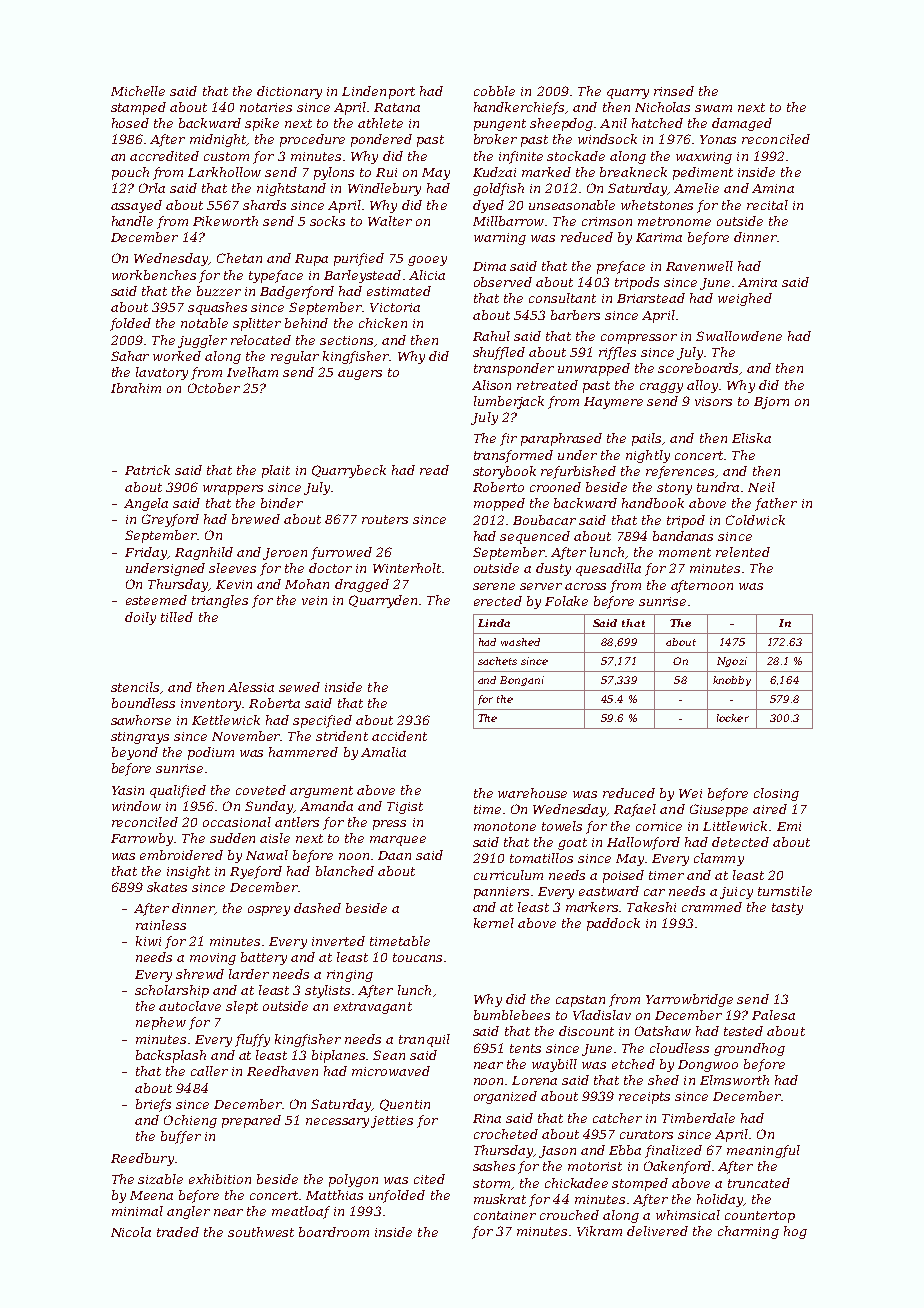  I want to click on charming, so click(748, 1232).
